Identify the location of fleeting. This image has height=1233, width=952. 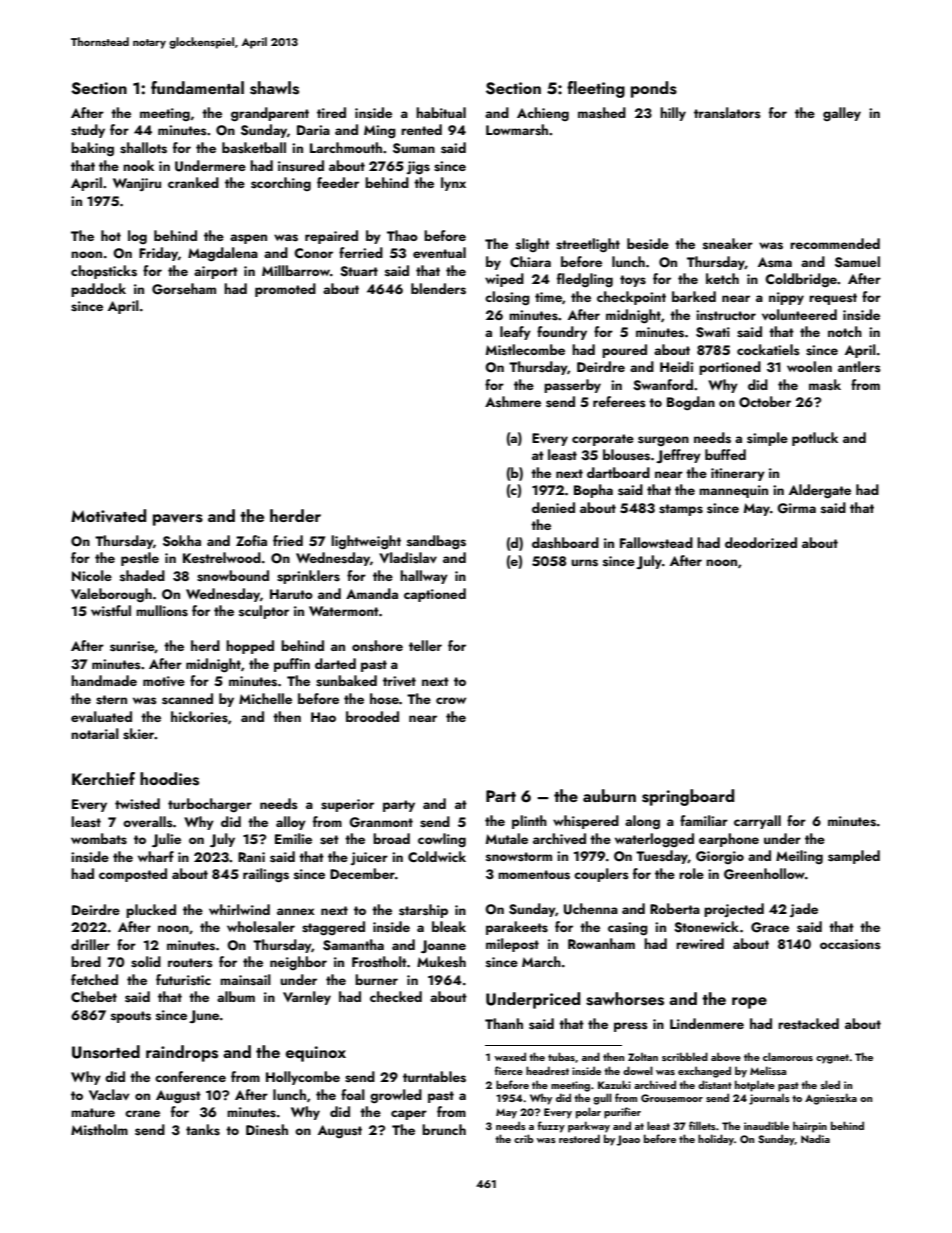
(596, 89).
